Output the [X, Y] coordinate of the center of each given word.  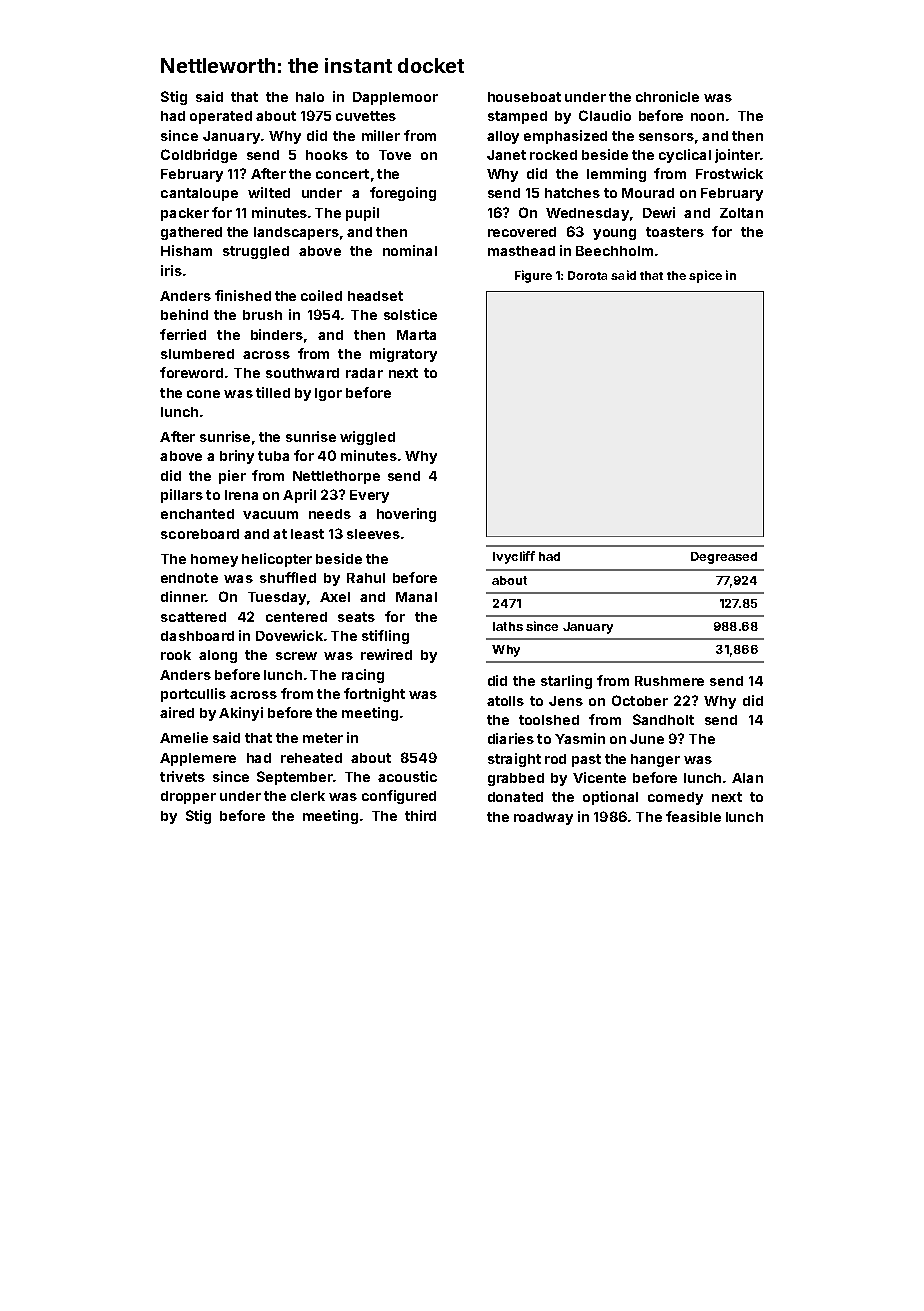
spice [705, 276]
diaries [511, 738]
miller [381, 135]
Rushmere [669, 681]
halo [310, 97]
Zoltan [741, 213]
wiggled [367, 438]
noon [707, 117]
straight [514, 760]
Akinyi [241, 714]
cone [203, 394]
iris [171, 270]
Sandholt [663, 719]
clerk [308, 796]
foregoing [403, 194]
